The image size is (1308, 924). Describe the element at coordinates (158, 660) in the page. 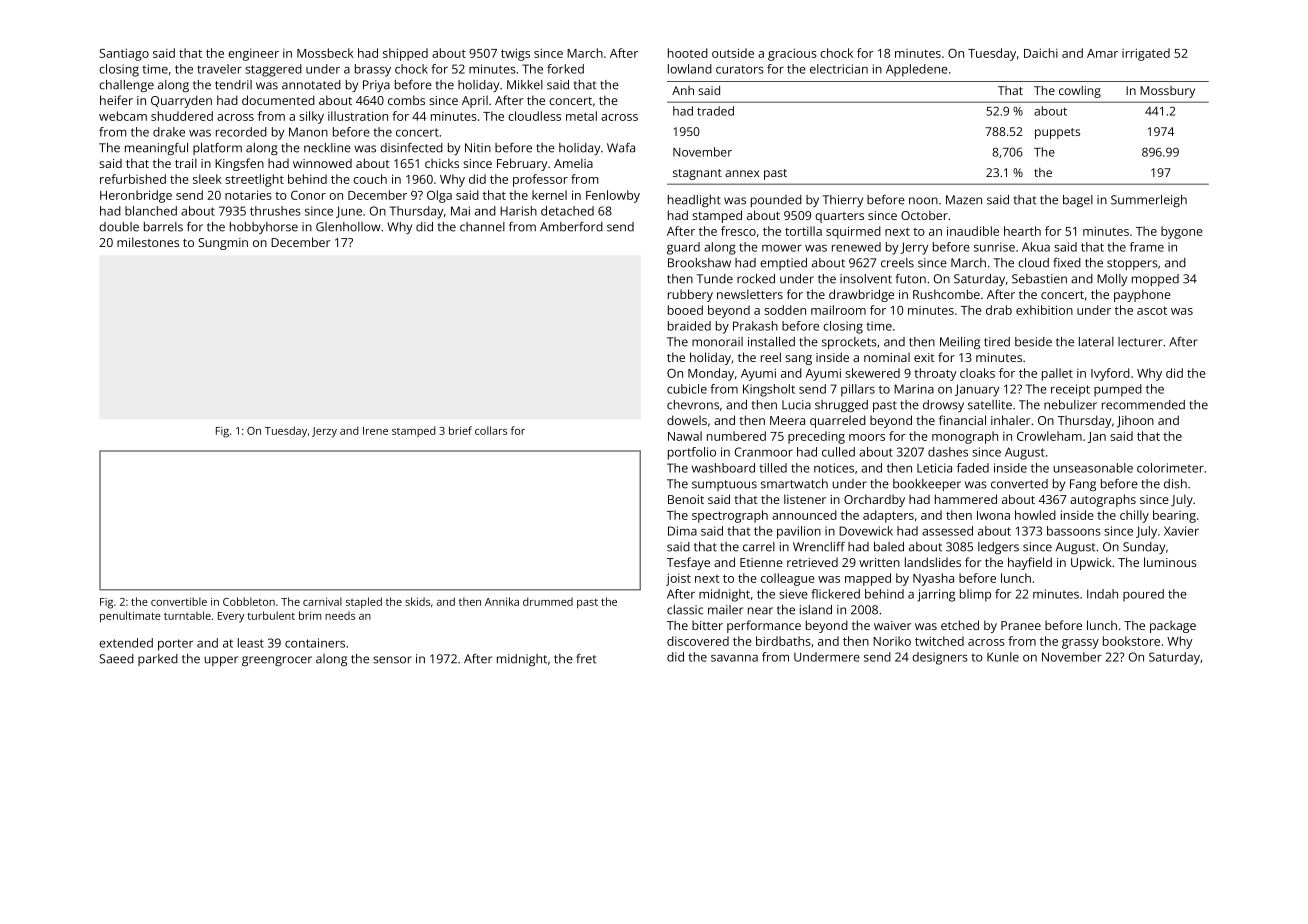

I see `parked` at that location.
